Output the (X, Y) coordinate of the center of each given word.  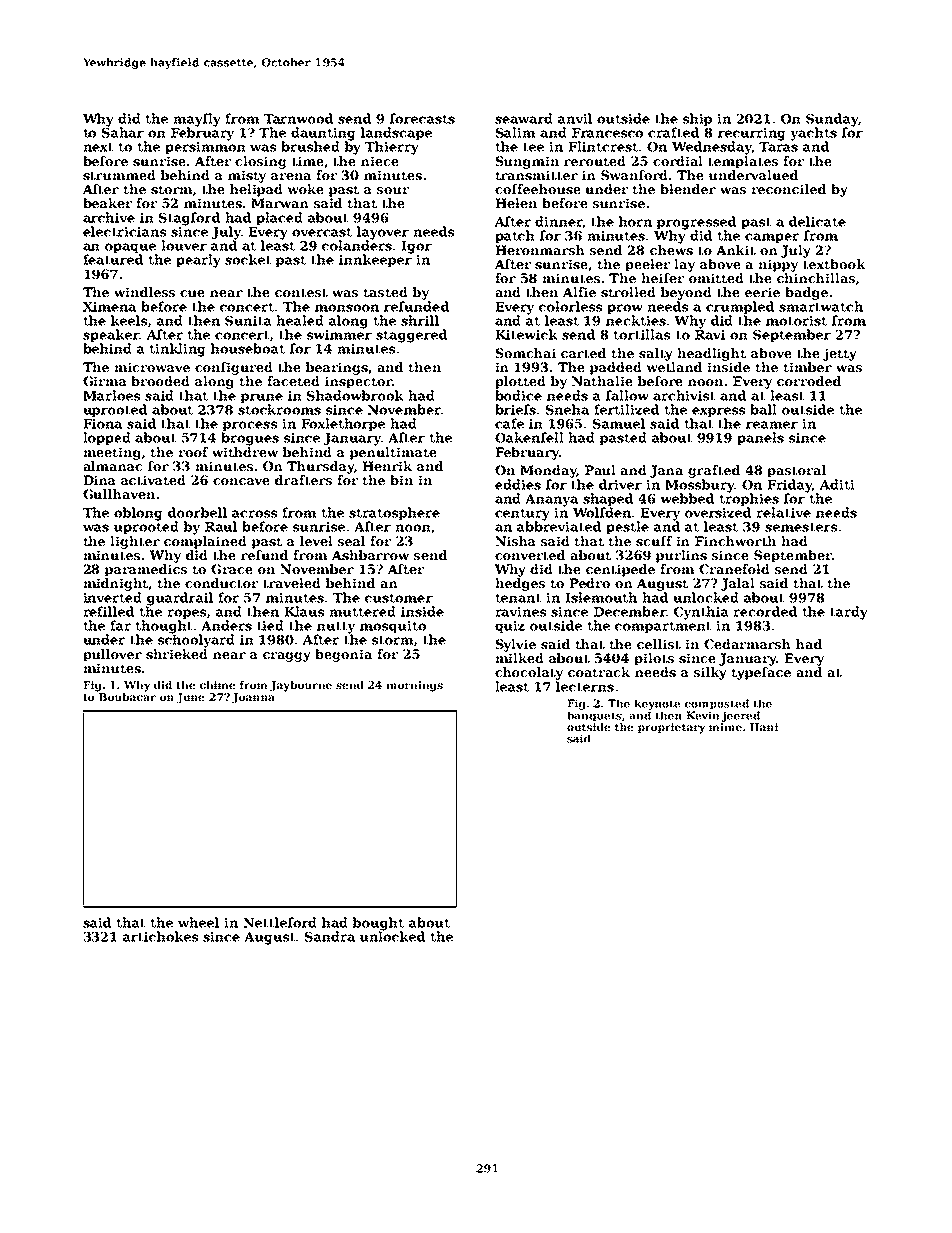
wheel (198, 922)
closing (260, 162)
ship (697, 119)
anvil (575, 118)
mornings (414, 686)
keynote (657, 704)
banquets (594, 716)
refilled (108, 611)
